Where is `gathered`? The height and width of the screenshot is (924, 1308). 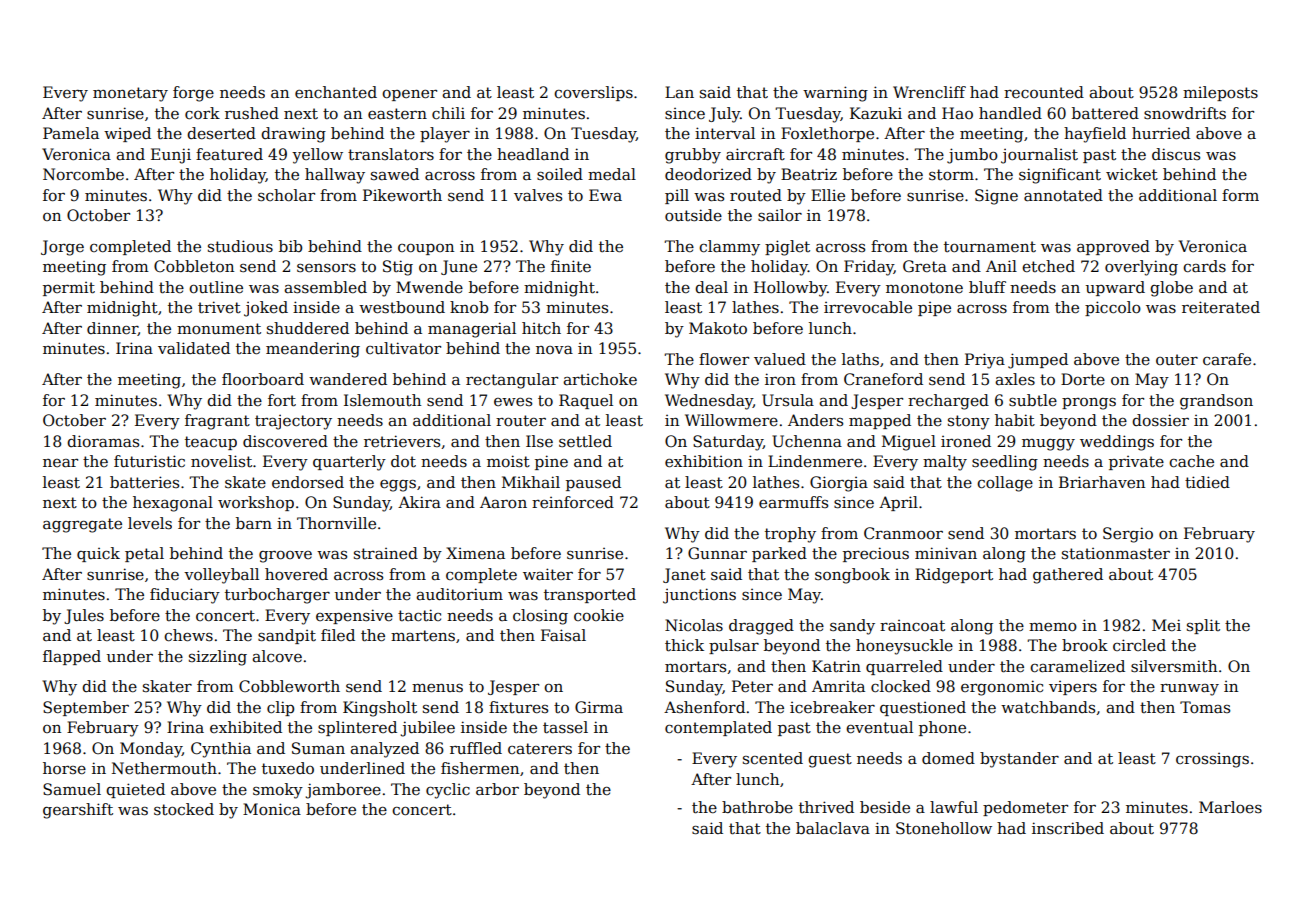
gathered is located at coordinates (1068, 576).
